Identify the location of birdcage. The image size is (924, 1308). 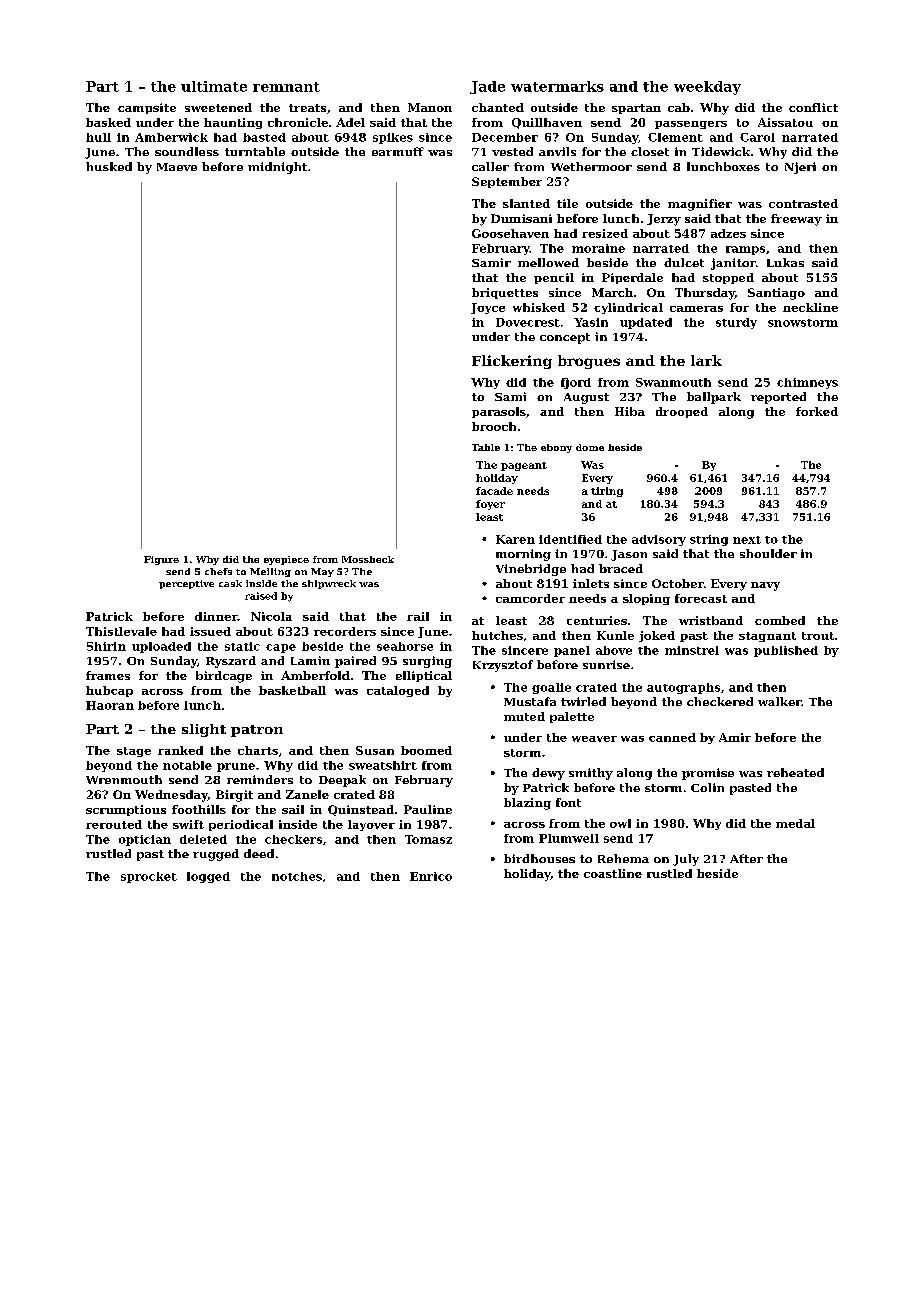
(224, 677).
